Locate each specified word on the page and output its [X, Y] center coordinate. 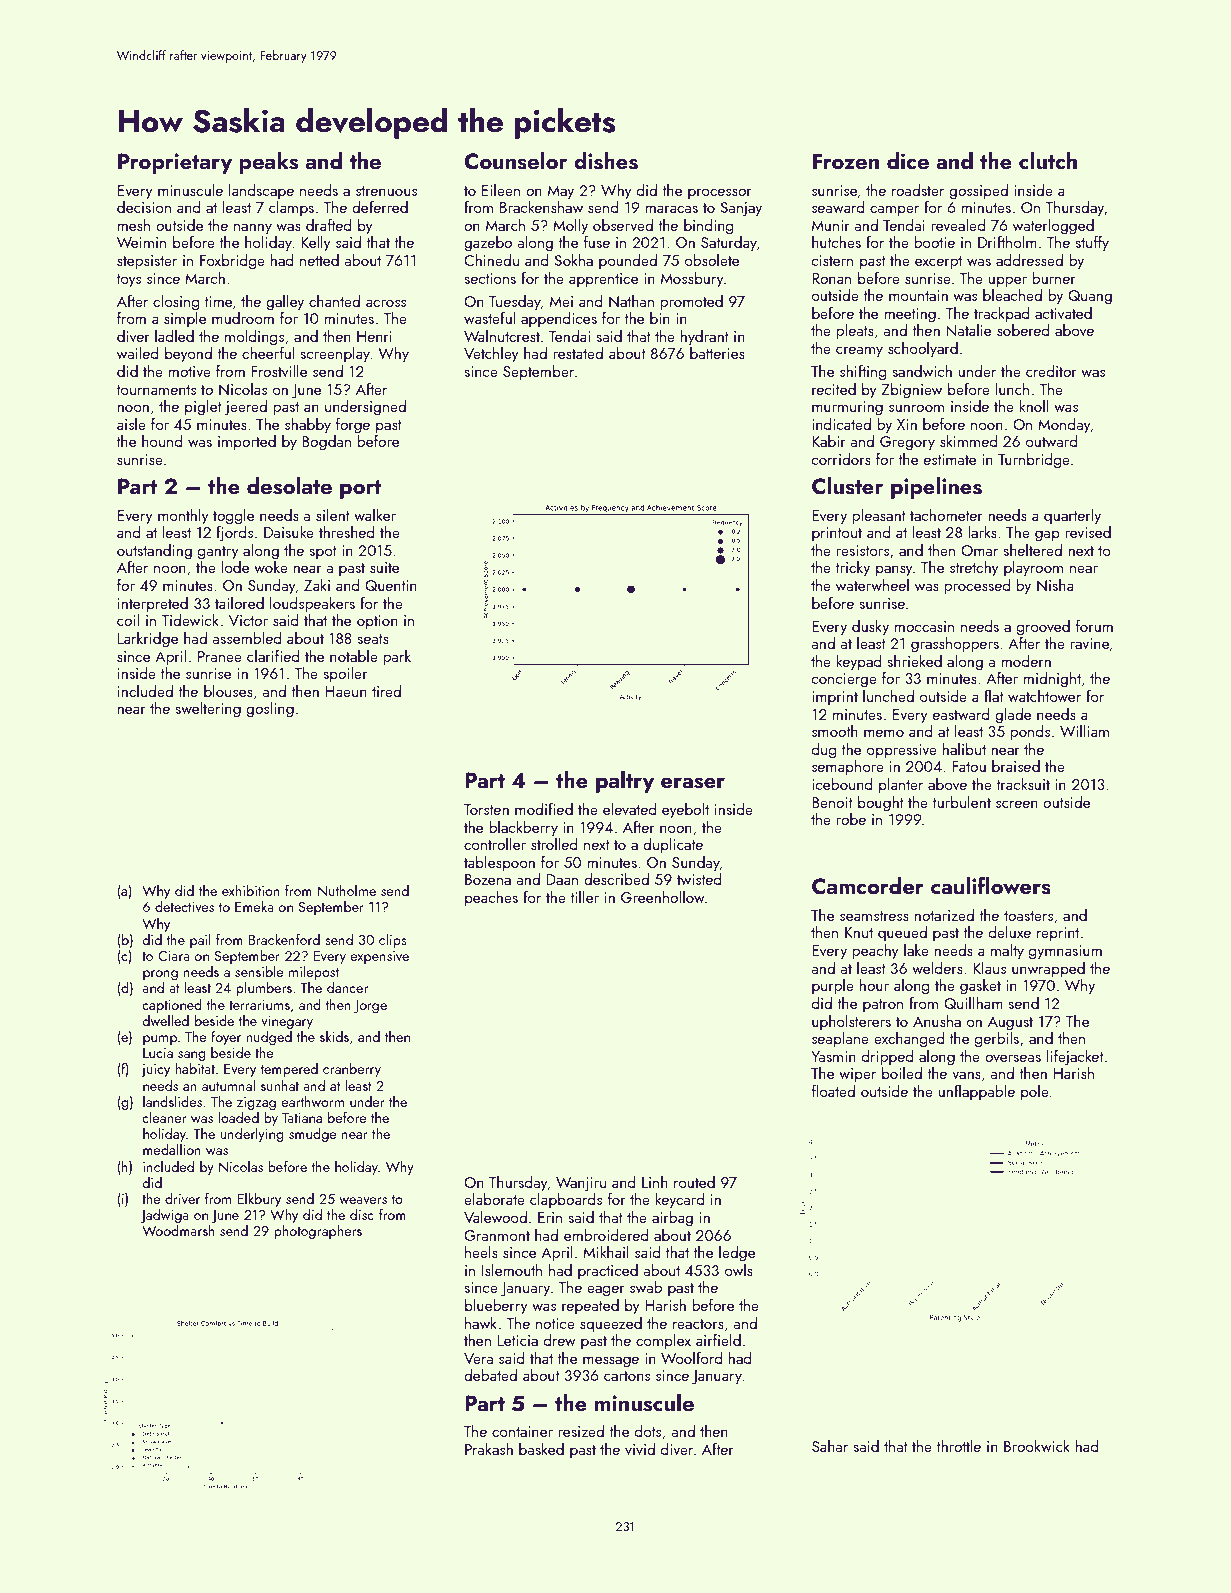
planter [901, 785]
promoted [691, 303]
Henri [374, 336]
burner [1054, 278]
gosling [270, 710]
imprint [835, 698]
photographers [318, 1232]
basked [541, 1449]
